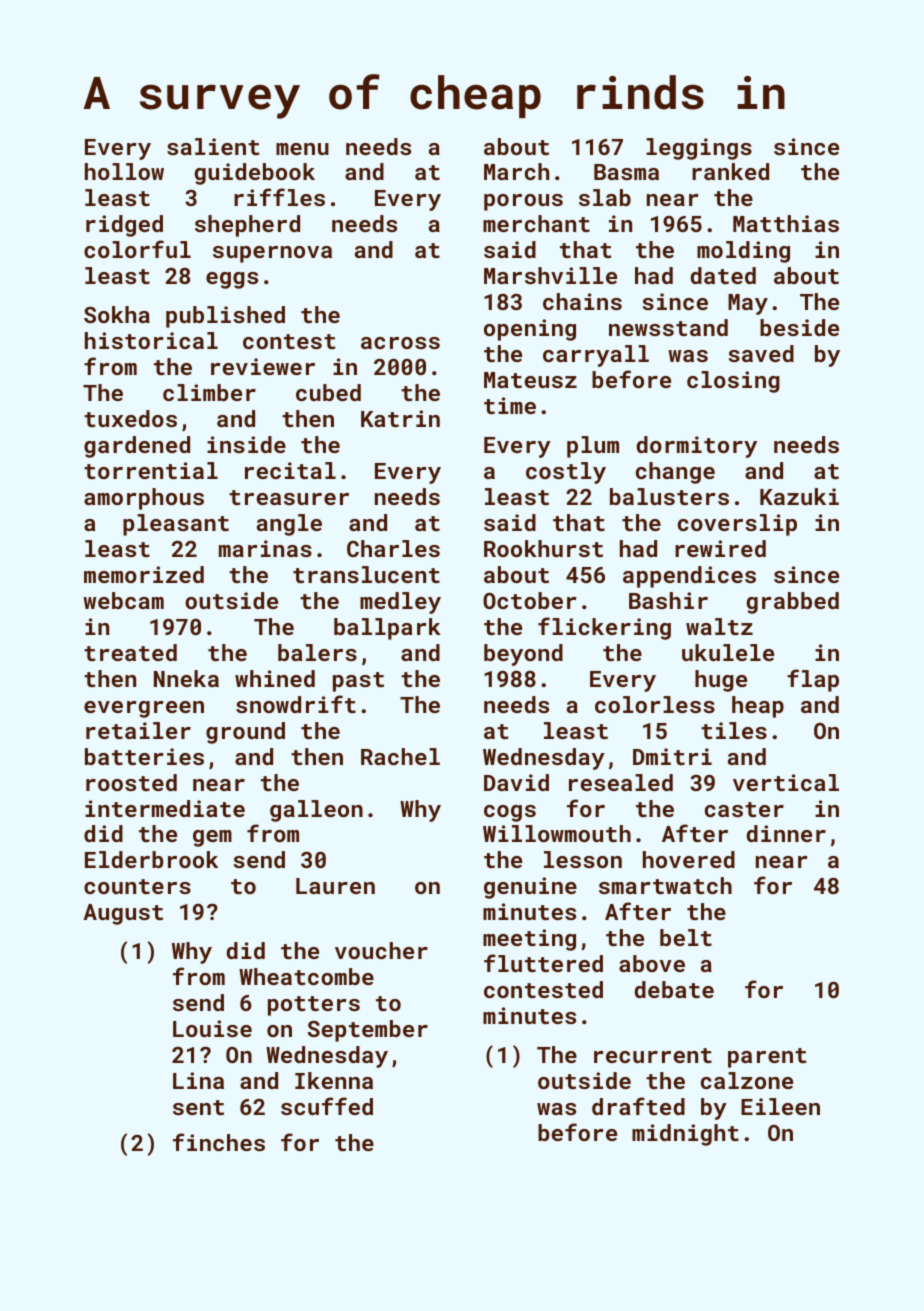 This page has height=1311, width=924. What do you see at coordinates (730, 171) in the page?
I see `ranked` at bounding box center [730, 171].
